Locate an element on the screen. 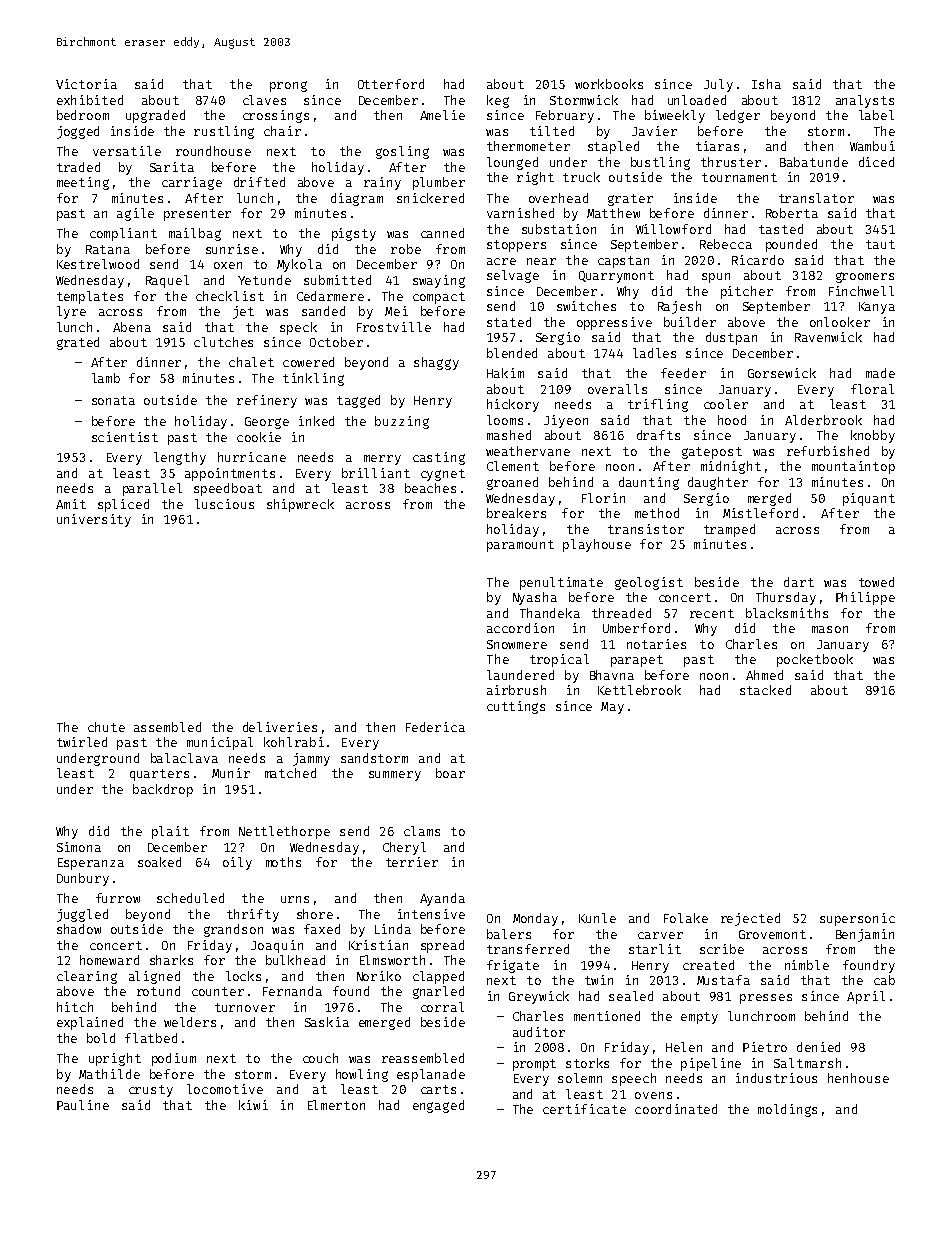 This screenshot has height=1233, width=952. Pauline is located at coordinates (83, 1105).
